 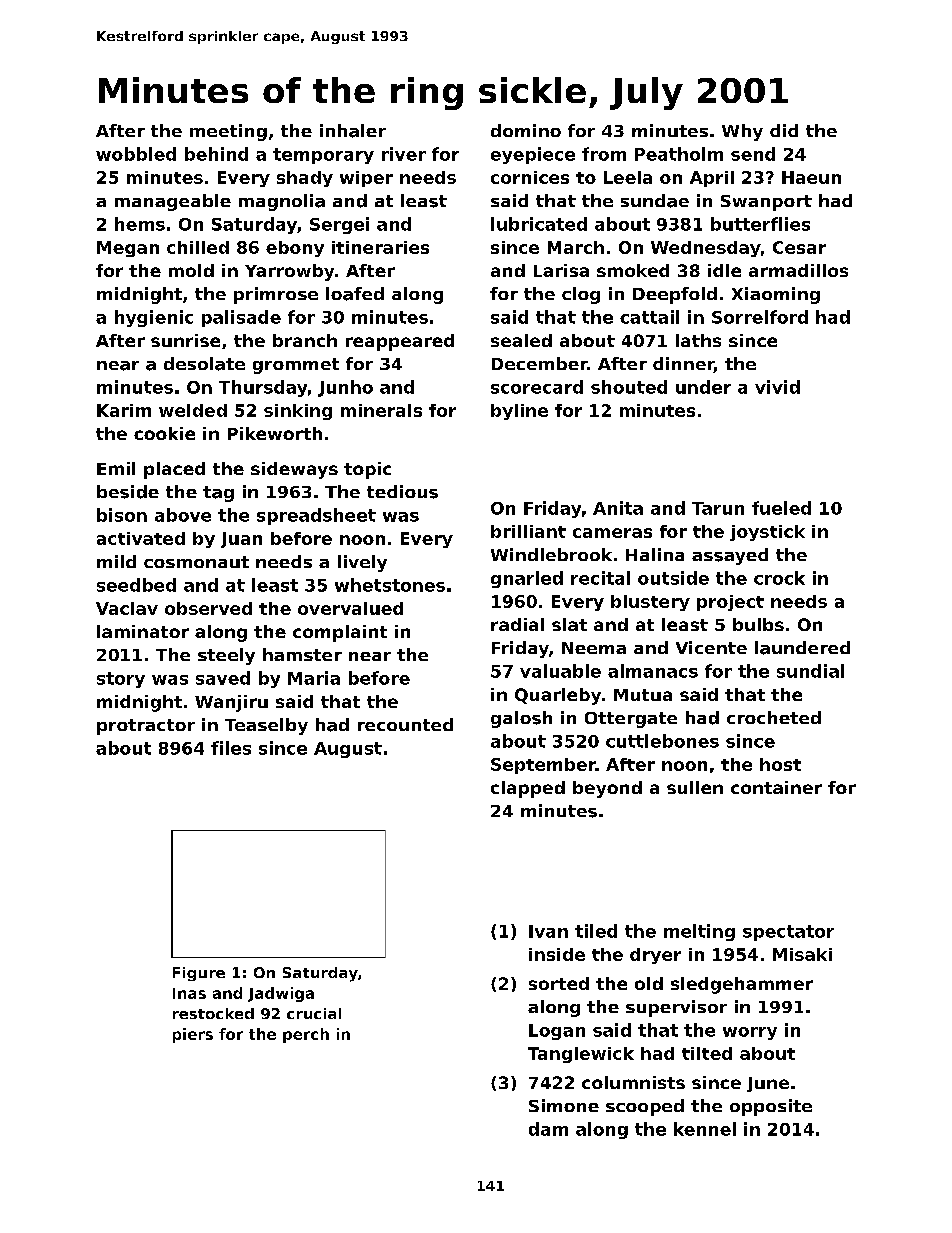 I want to click on byline, so click(x=519, y=412).
